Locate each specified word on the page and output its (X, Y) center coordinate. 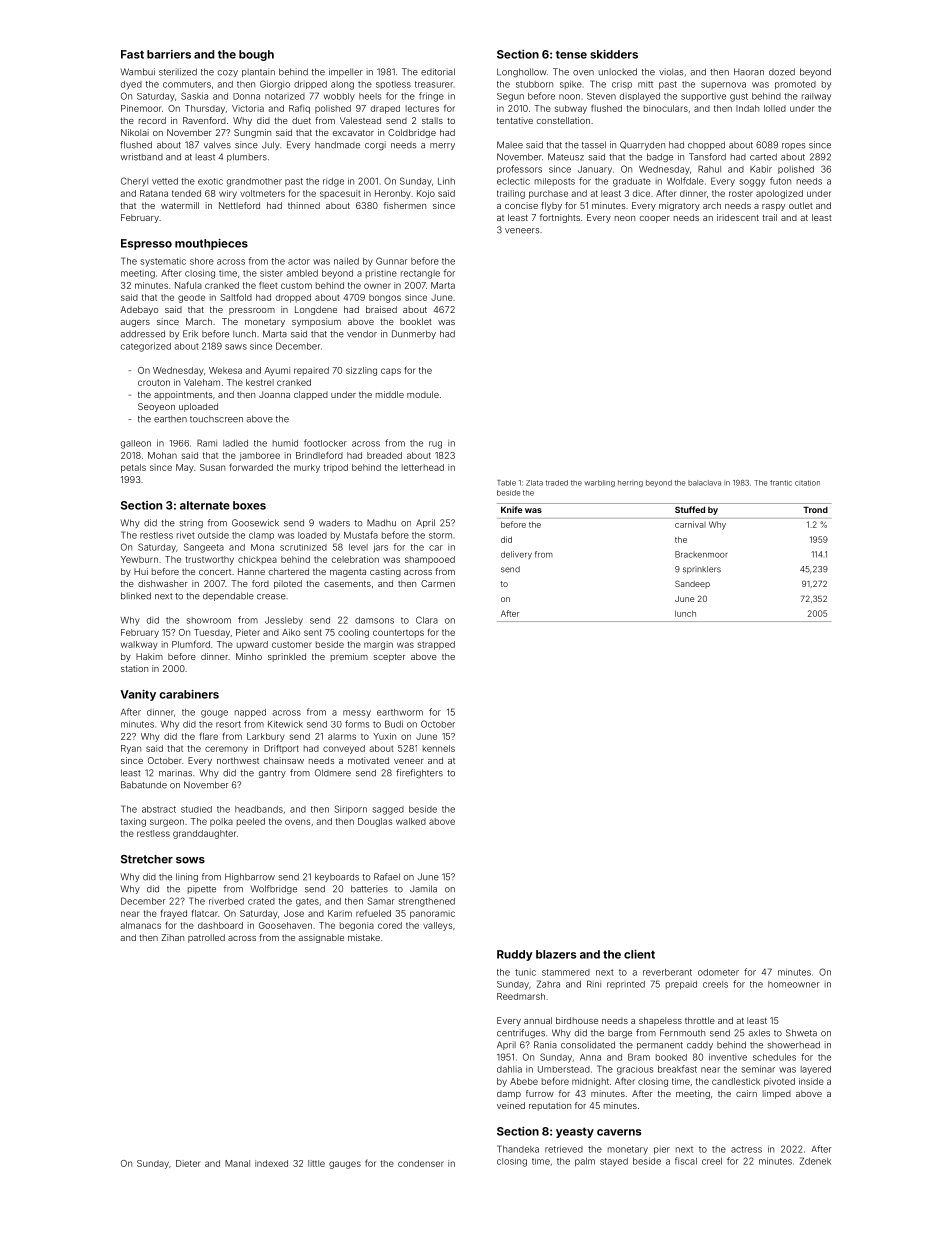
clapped (311, 395)
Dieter (188, 1163)
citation (807, 483)
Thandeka (518, 1149)
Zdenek (815, 1161)
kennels (439, 748)
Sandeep (692, 584)
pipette (202, 889)
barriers (169, 54)
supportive (703, 97)
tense (571, 54)
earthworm (400, 712)
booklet (416, 321)
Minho (249, 656)
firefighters (419, 773)
